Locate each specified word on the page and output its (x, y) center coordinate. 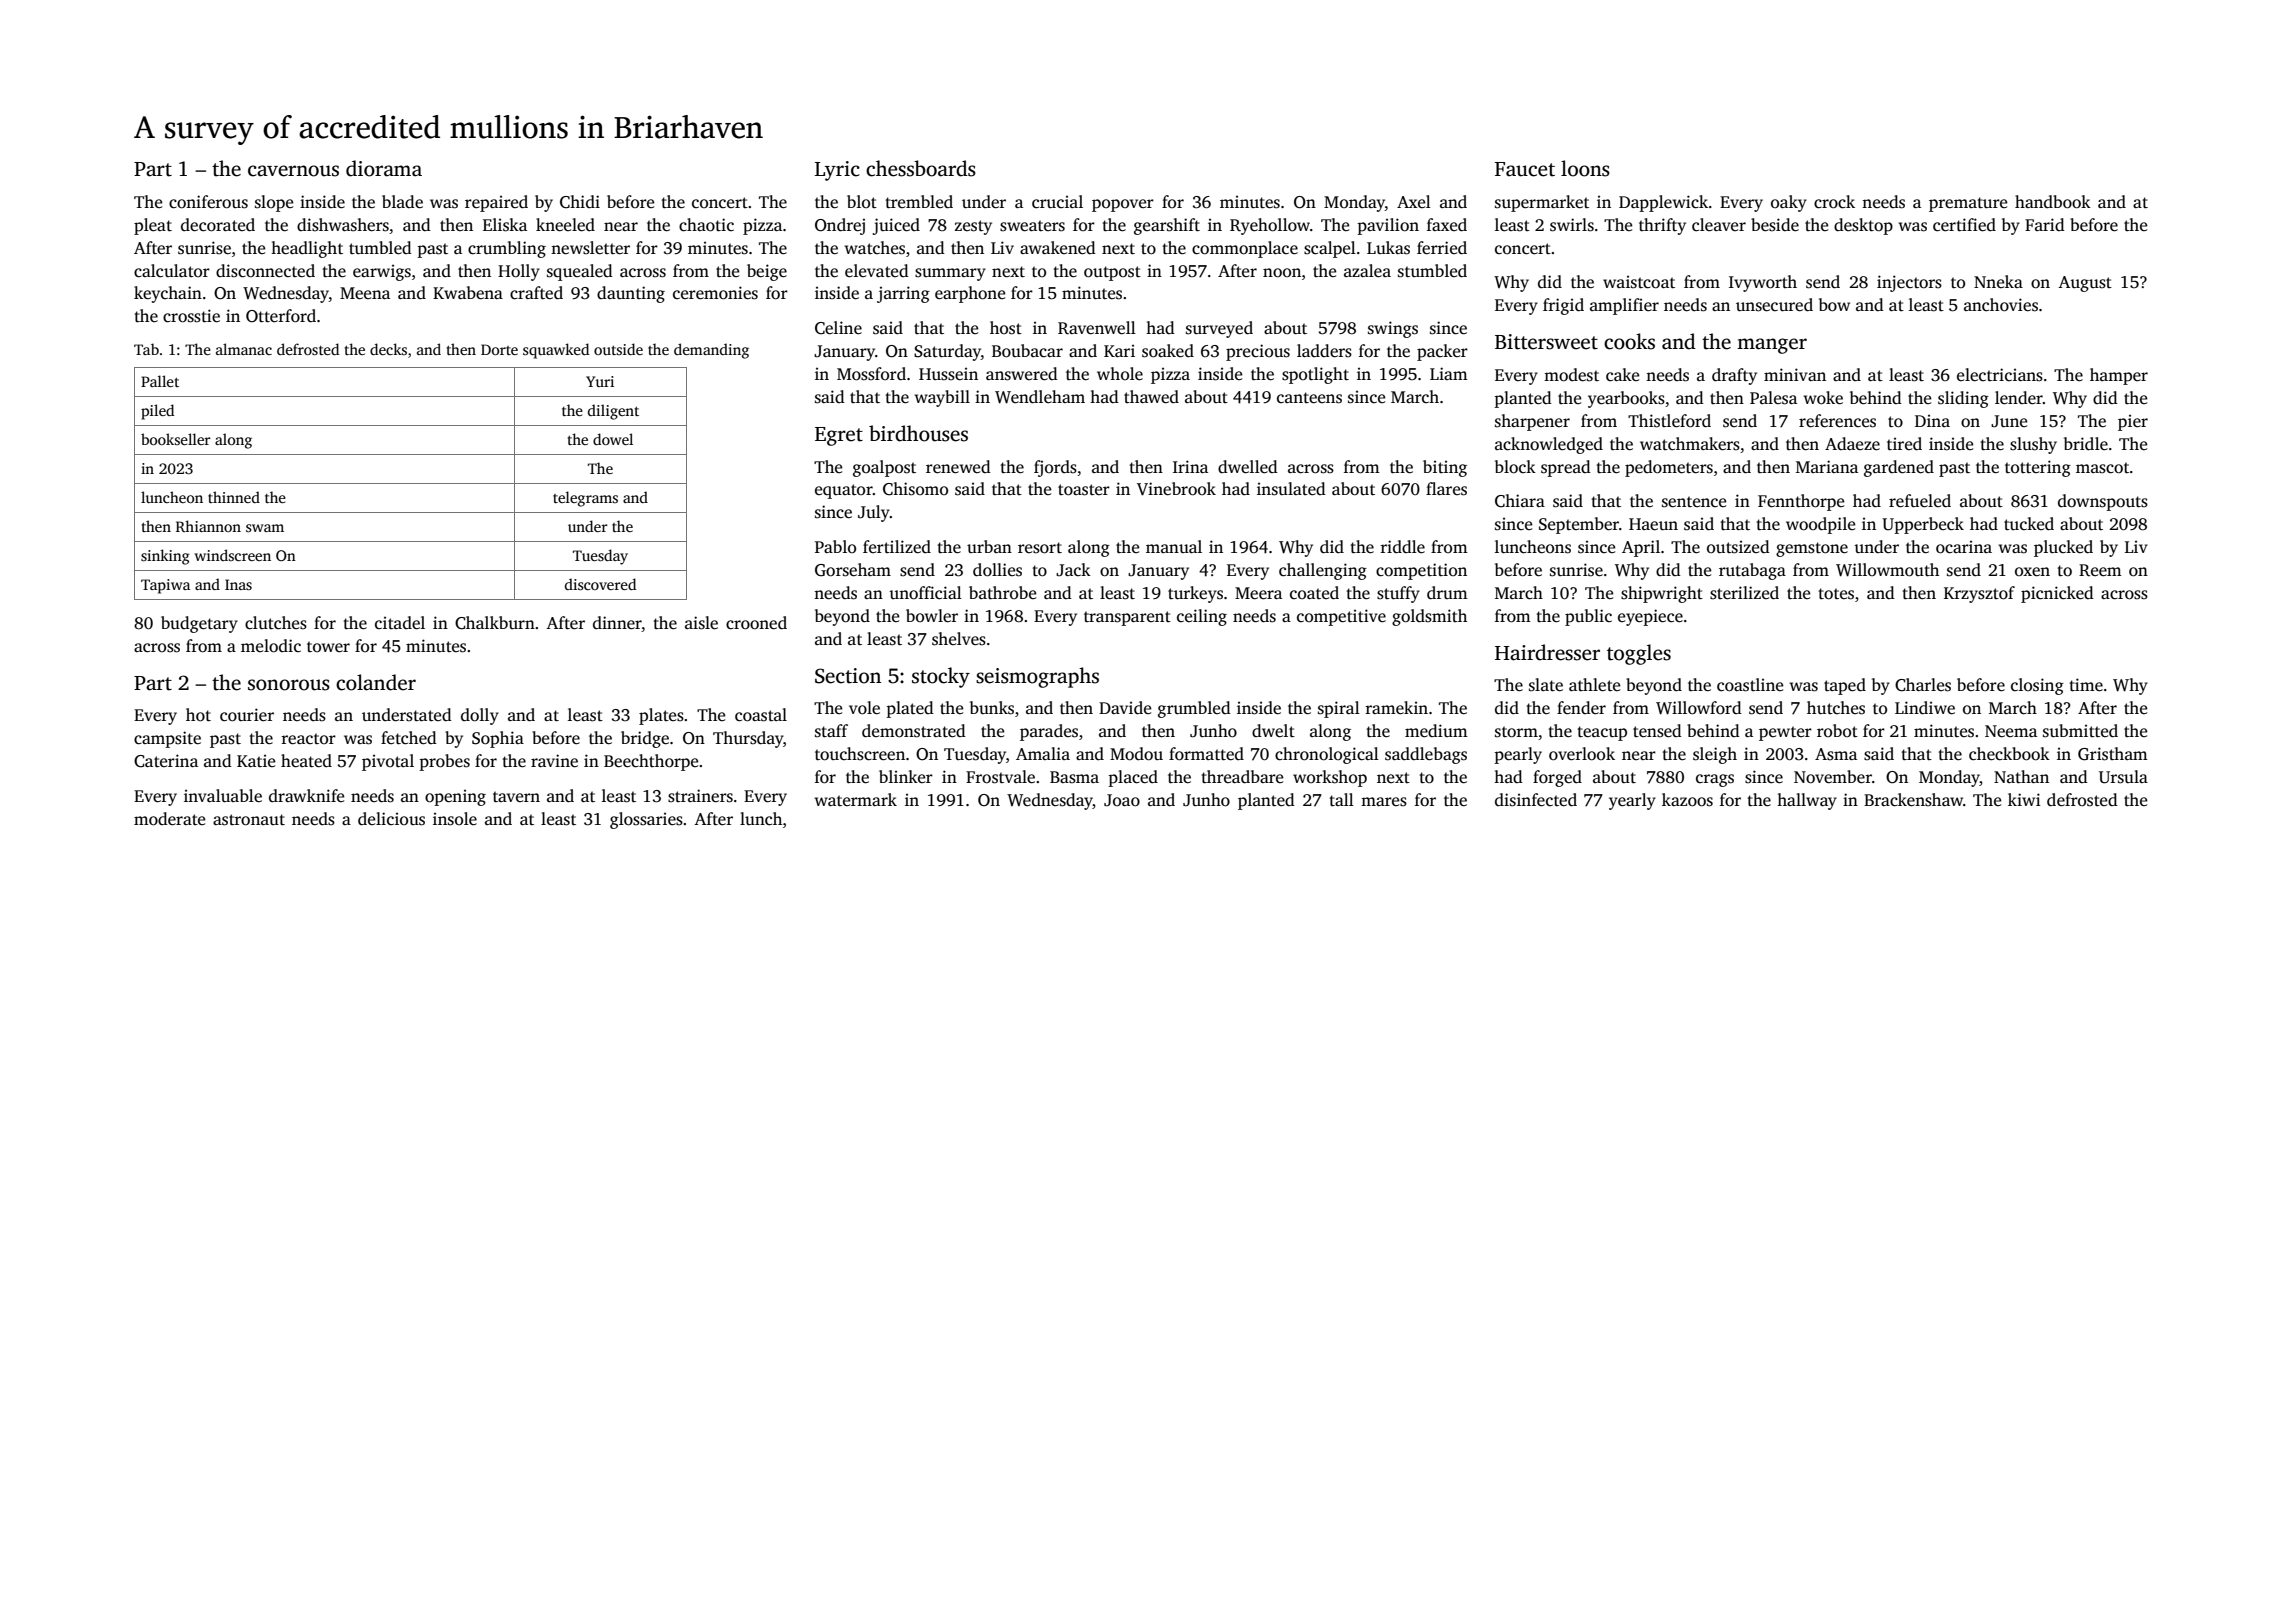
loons (1585, 168)
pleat (153, 226)
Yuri (600, 381)
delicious (391, 819)
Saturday (947, 352)
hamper (2119, 376)
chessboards (921, 168)
